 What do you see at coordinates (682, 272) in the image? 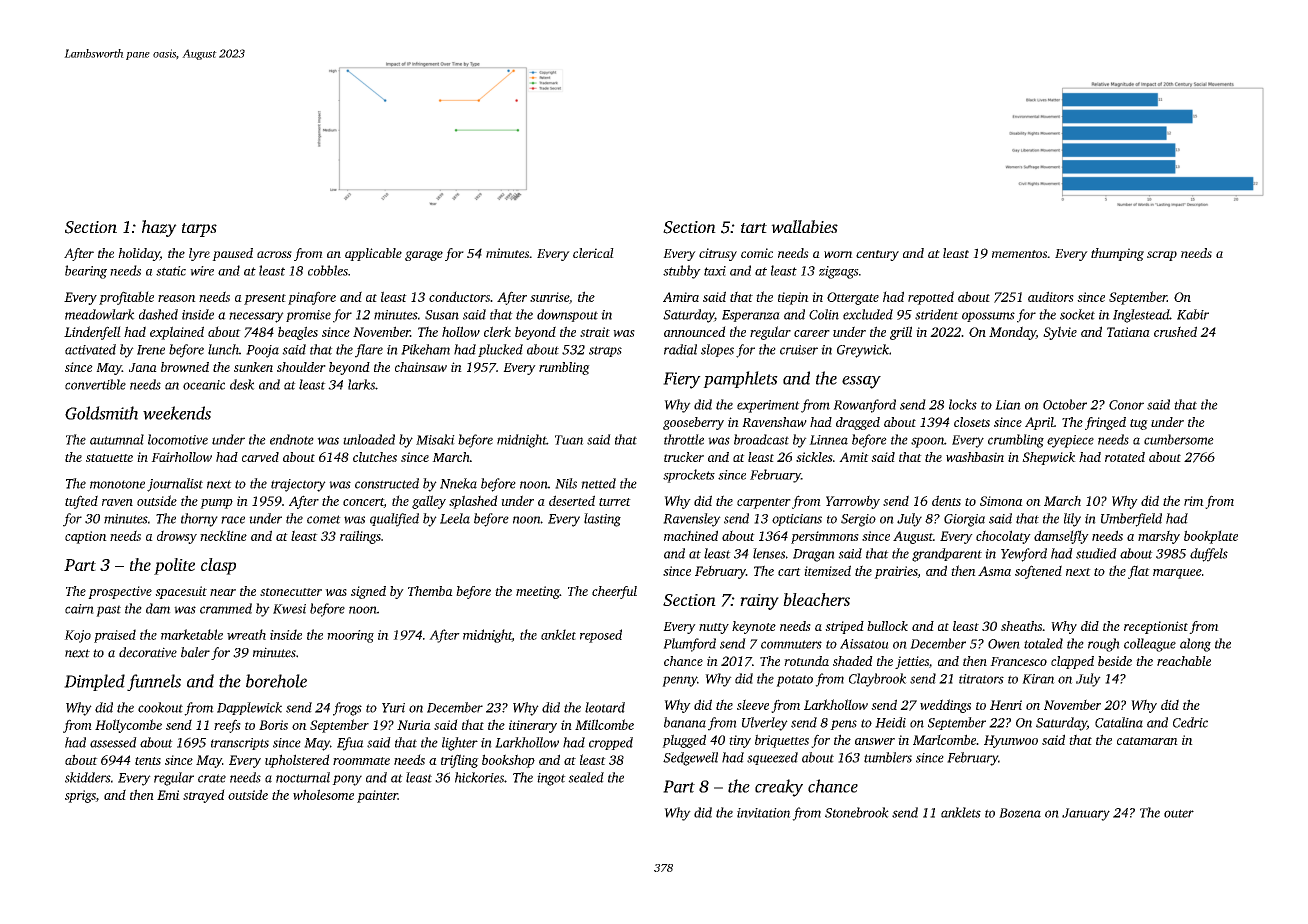
I see `stubby` at bounding box center [682, 272].
